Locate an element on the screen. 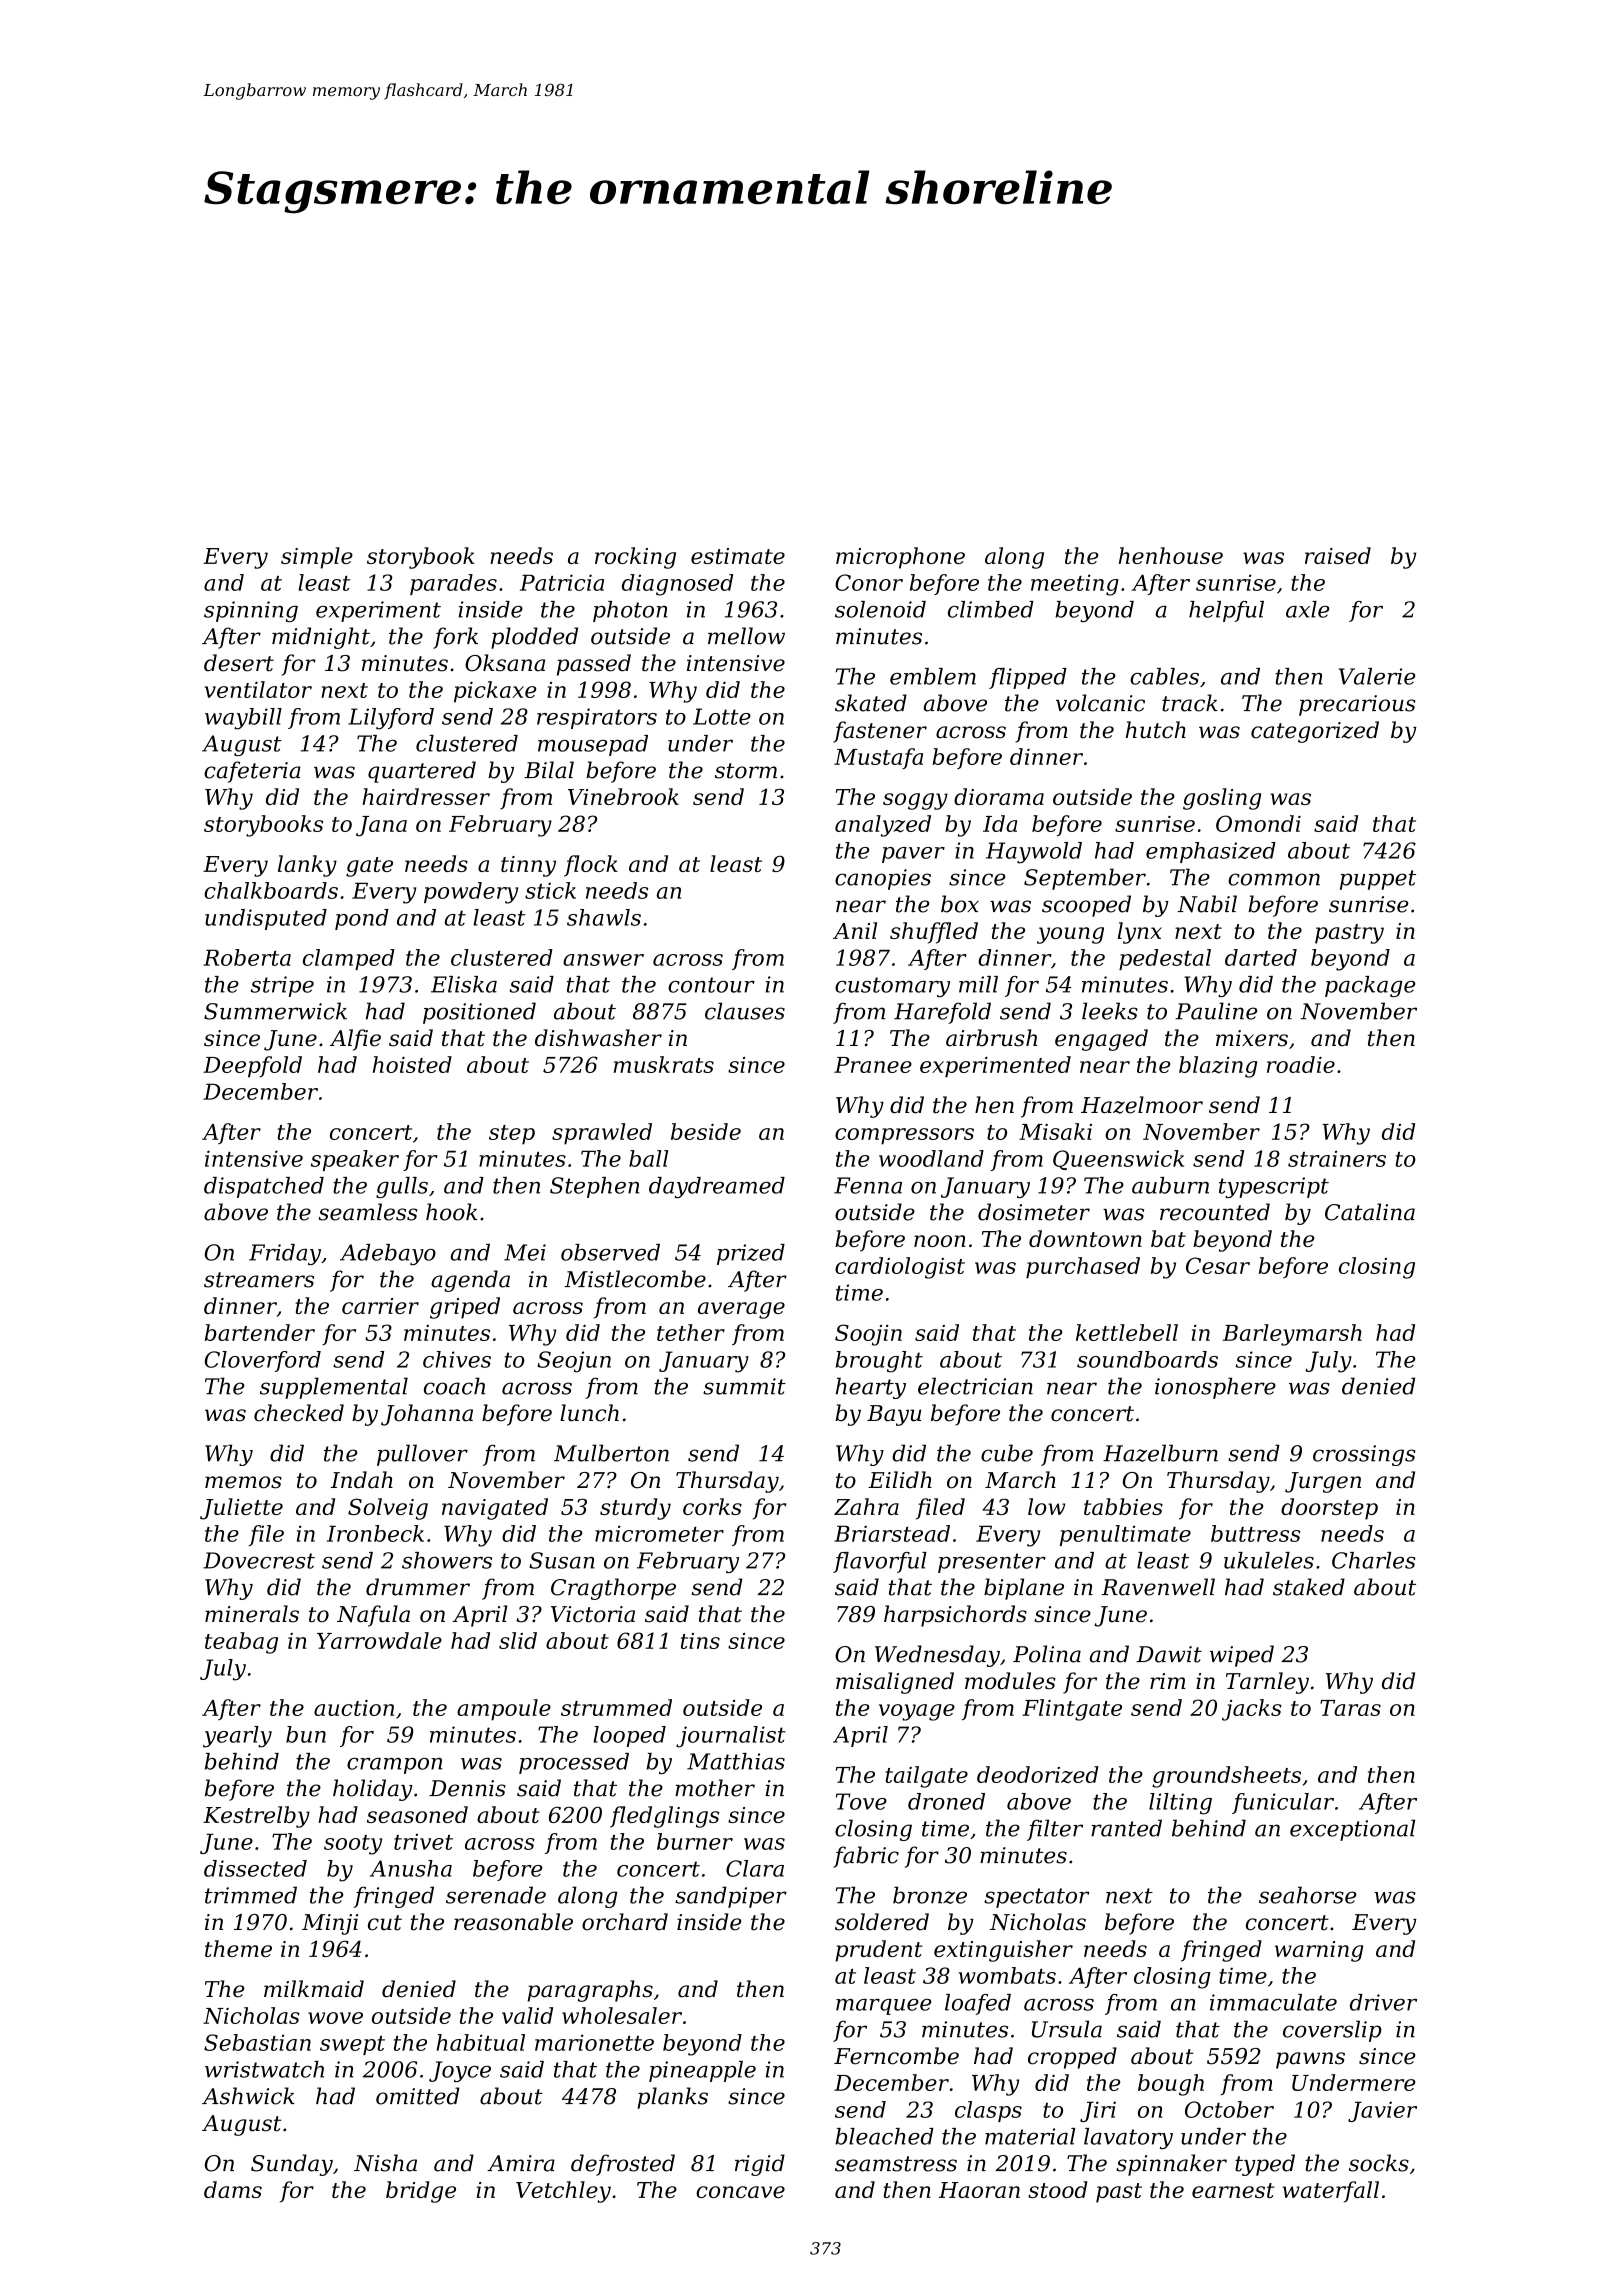 The height and width of the screenshot is (2292, 1620). Susan is located at coordinates (562, 1560).
